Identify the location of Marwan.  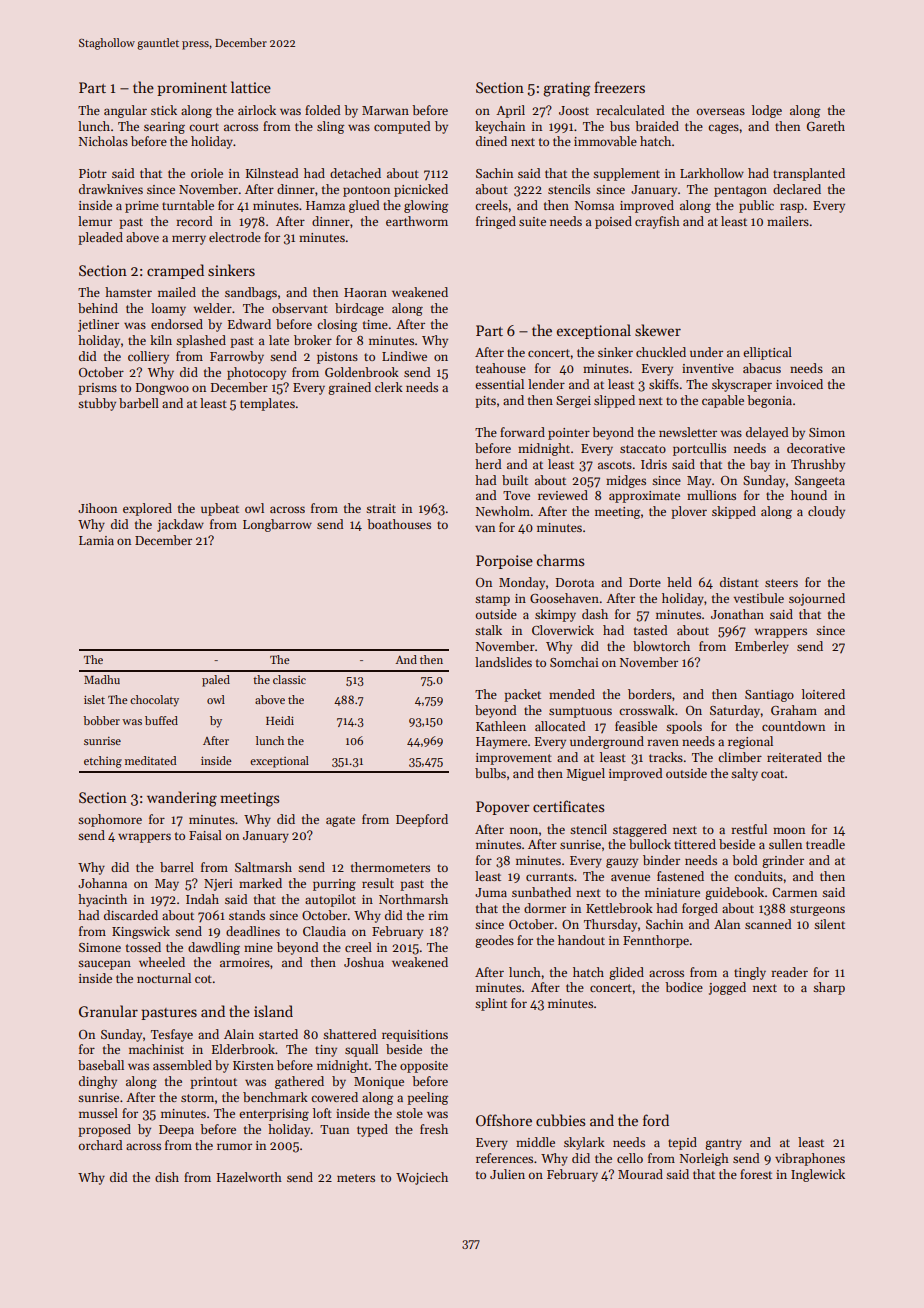
(385, 110).
